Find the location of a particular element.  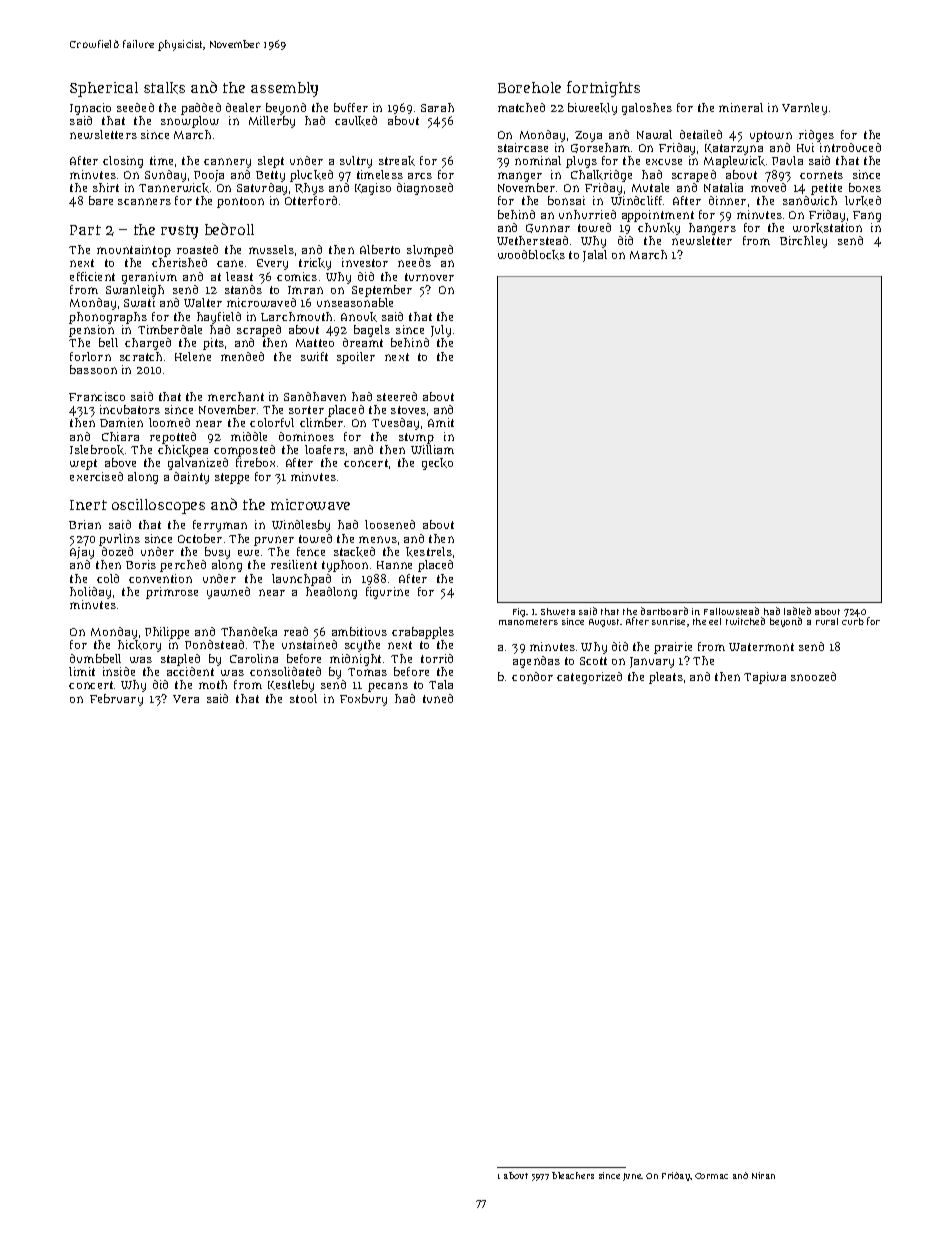

February is located at coordinates (116, 700).
